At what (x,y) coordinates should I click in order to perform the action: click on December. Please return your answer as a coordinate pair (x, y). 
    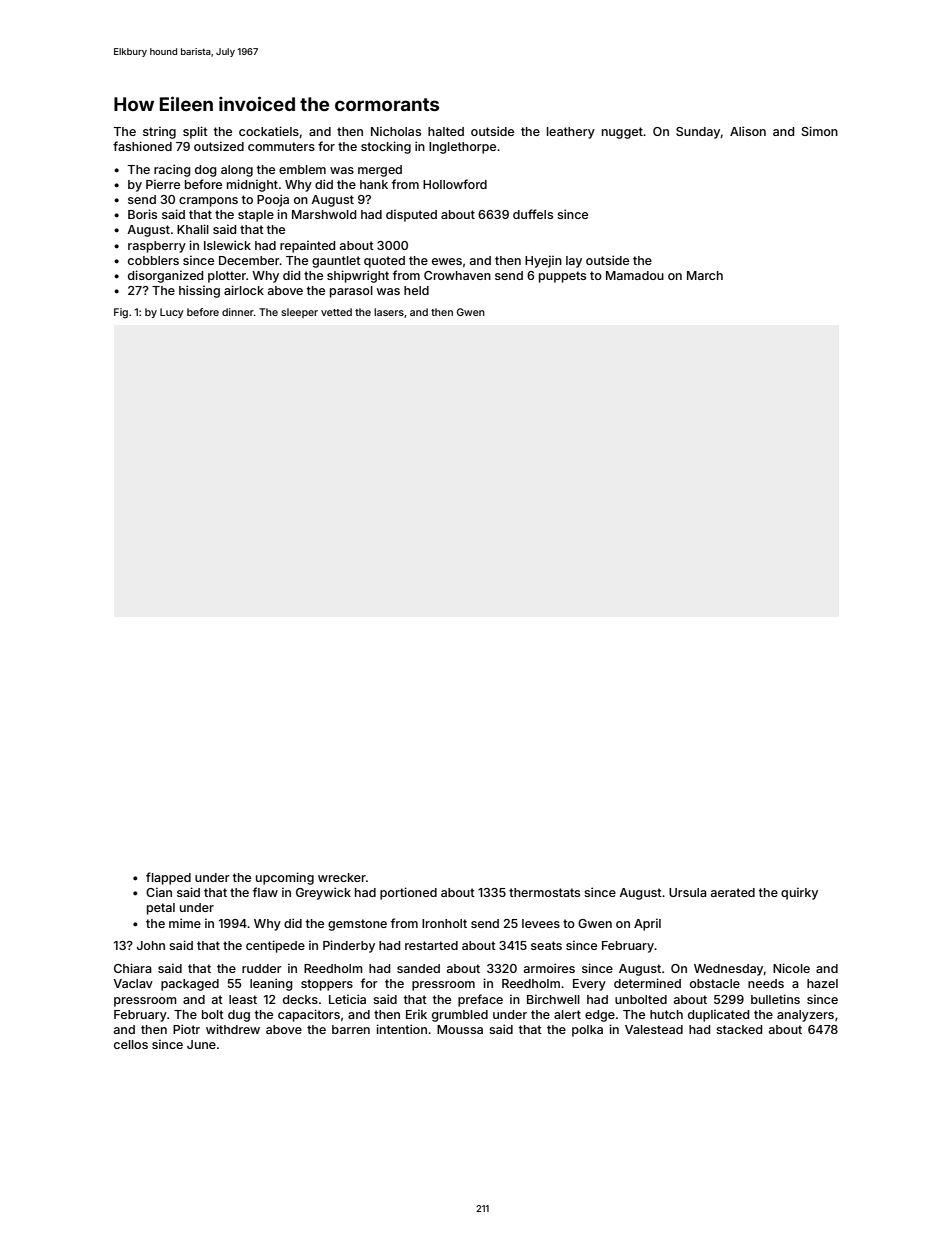
    Looking at the image, I should click on (249, 260).
